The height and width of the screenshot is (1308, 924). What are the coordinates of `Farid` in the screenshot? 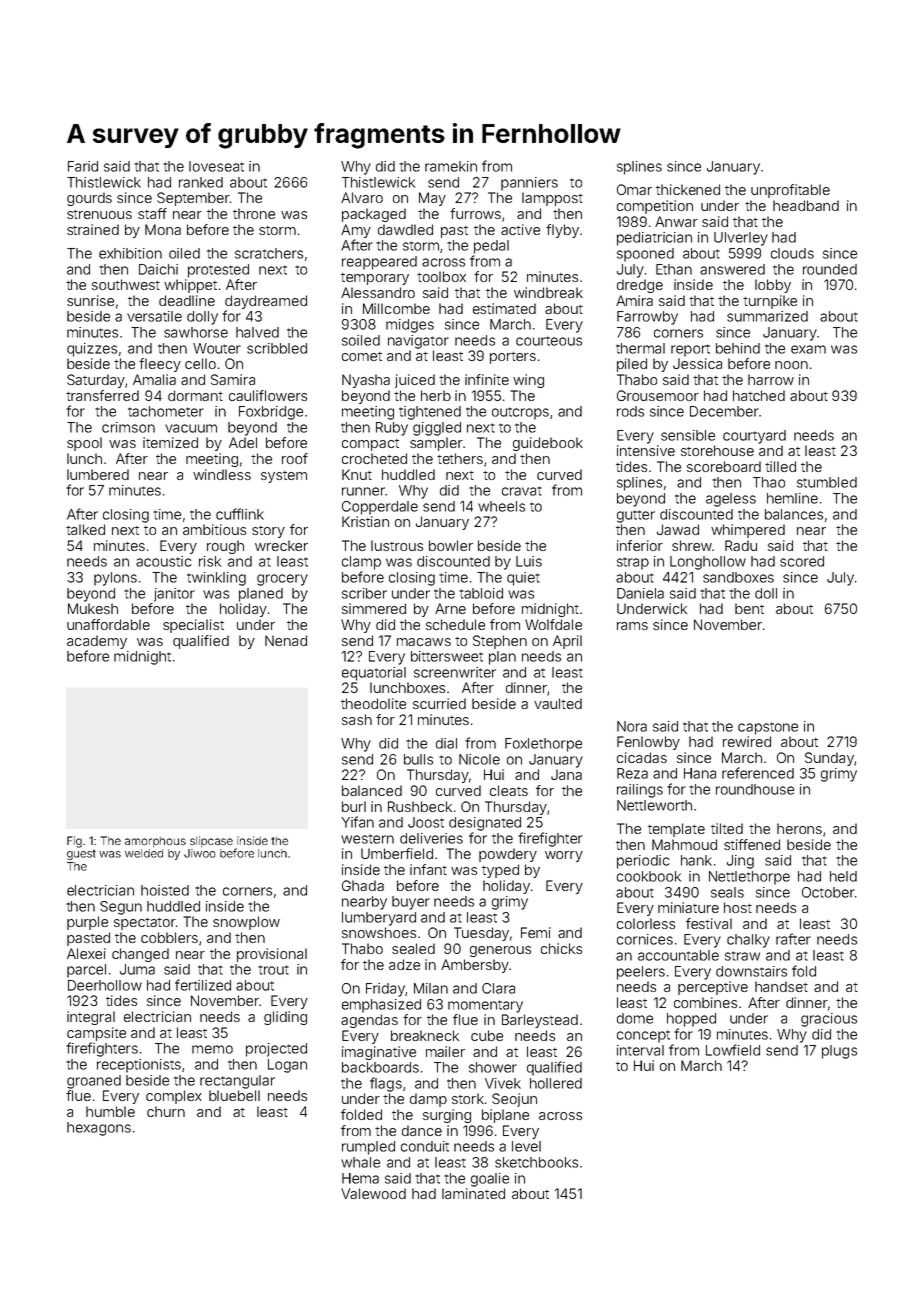 It's located at (83, 166).
